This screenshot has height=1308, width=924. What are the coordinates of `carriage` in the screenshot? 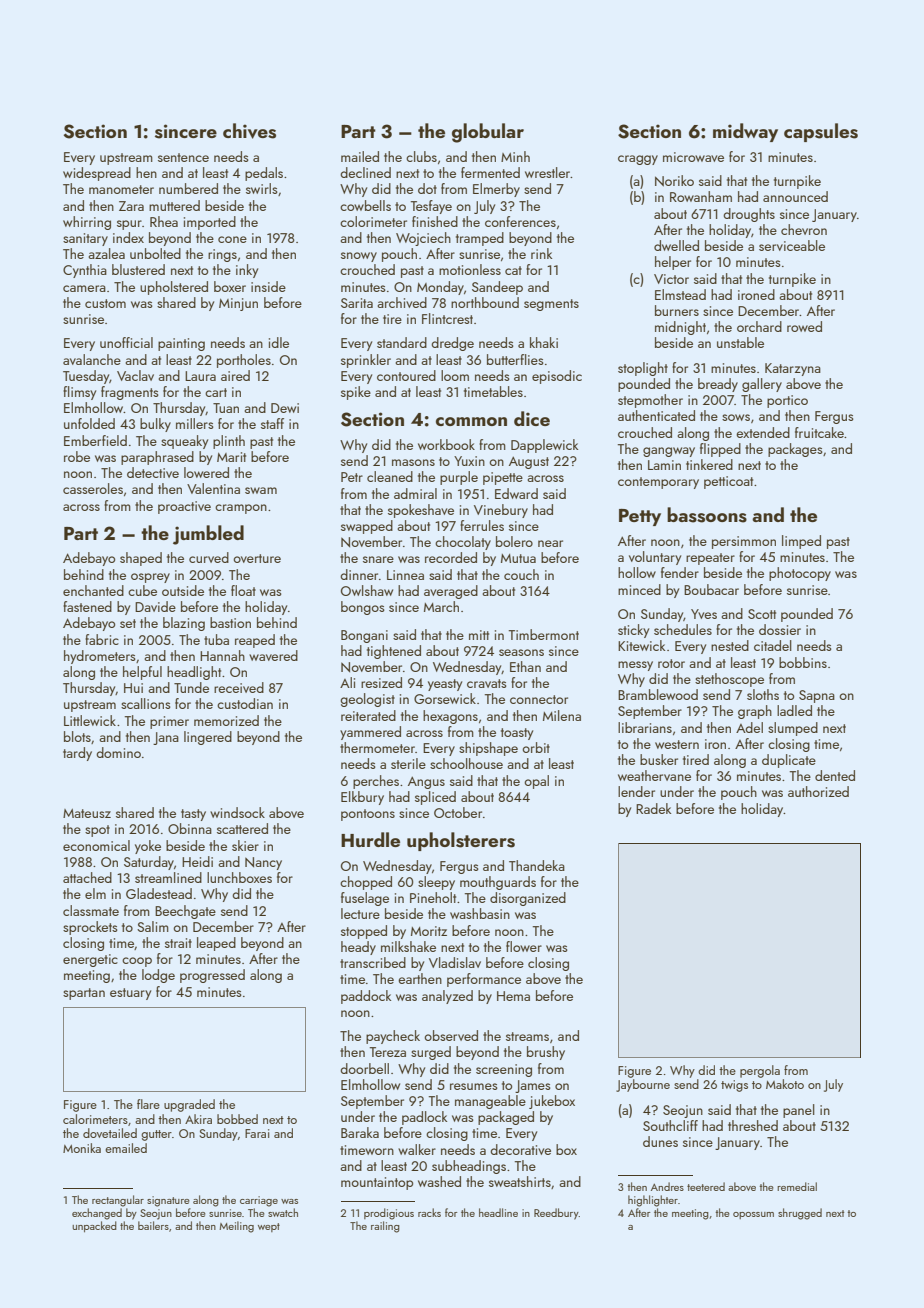 It's located at (259, 1201).
